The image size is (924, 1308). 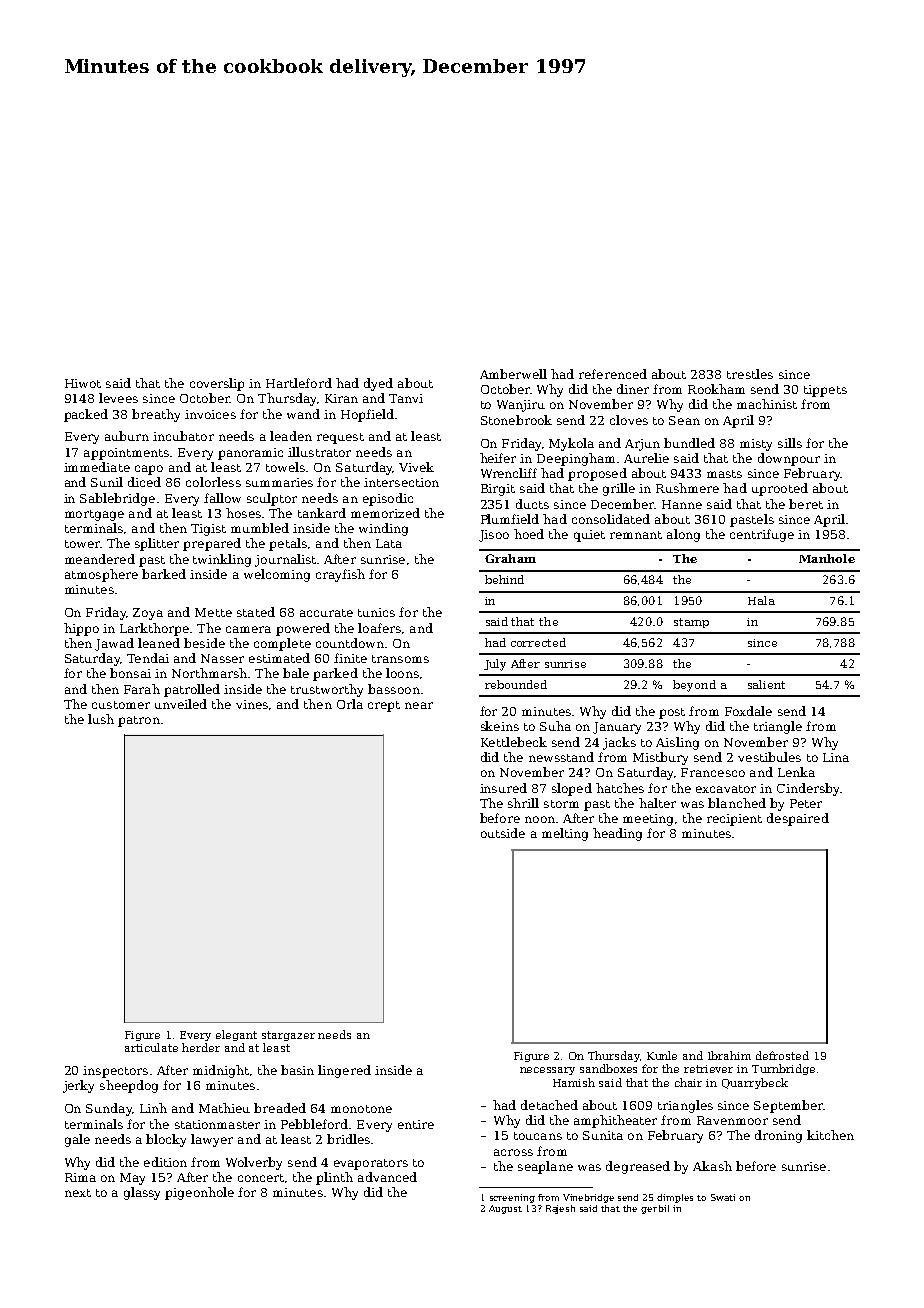 What do you see at coordinates (236, 1035) in the image?
I see `elegant` at bounding box center [236, 1035].
